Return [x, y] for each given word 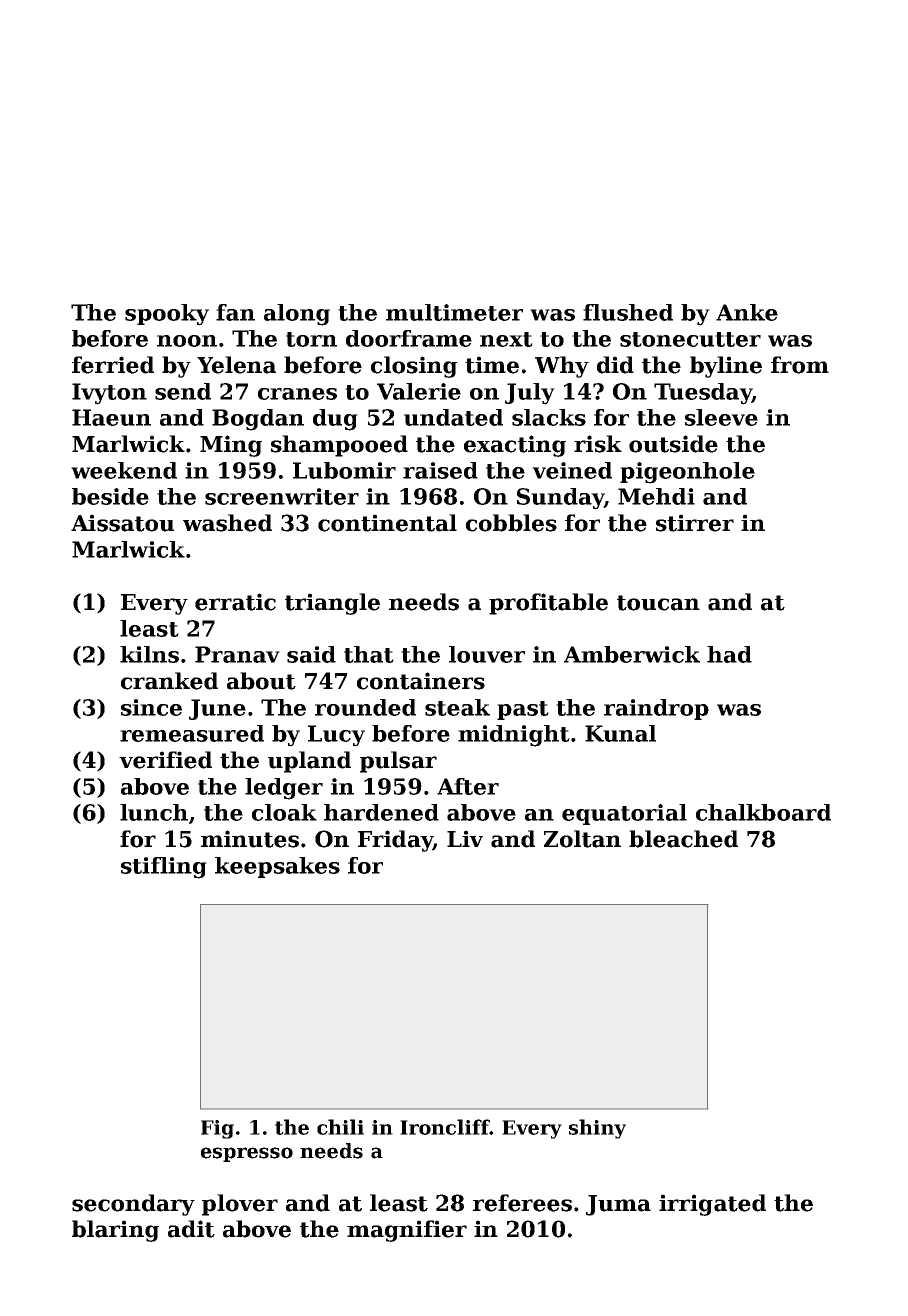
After [468, 786]
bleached [683, 839]
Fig [217, 1129]
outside [673, 444]
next [506, 339]
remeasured [192, 733]
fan [235, 312]
